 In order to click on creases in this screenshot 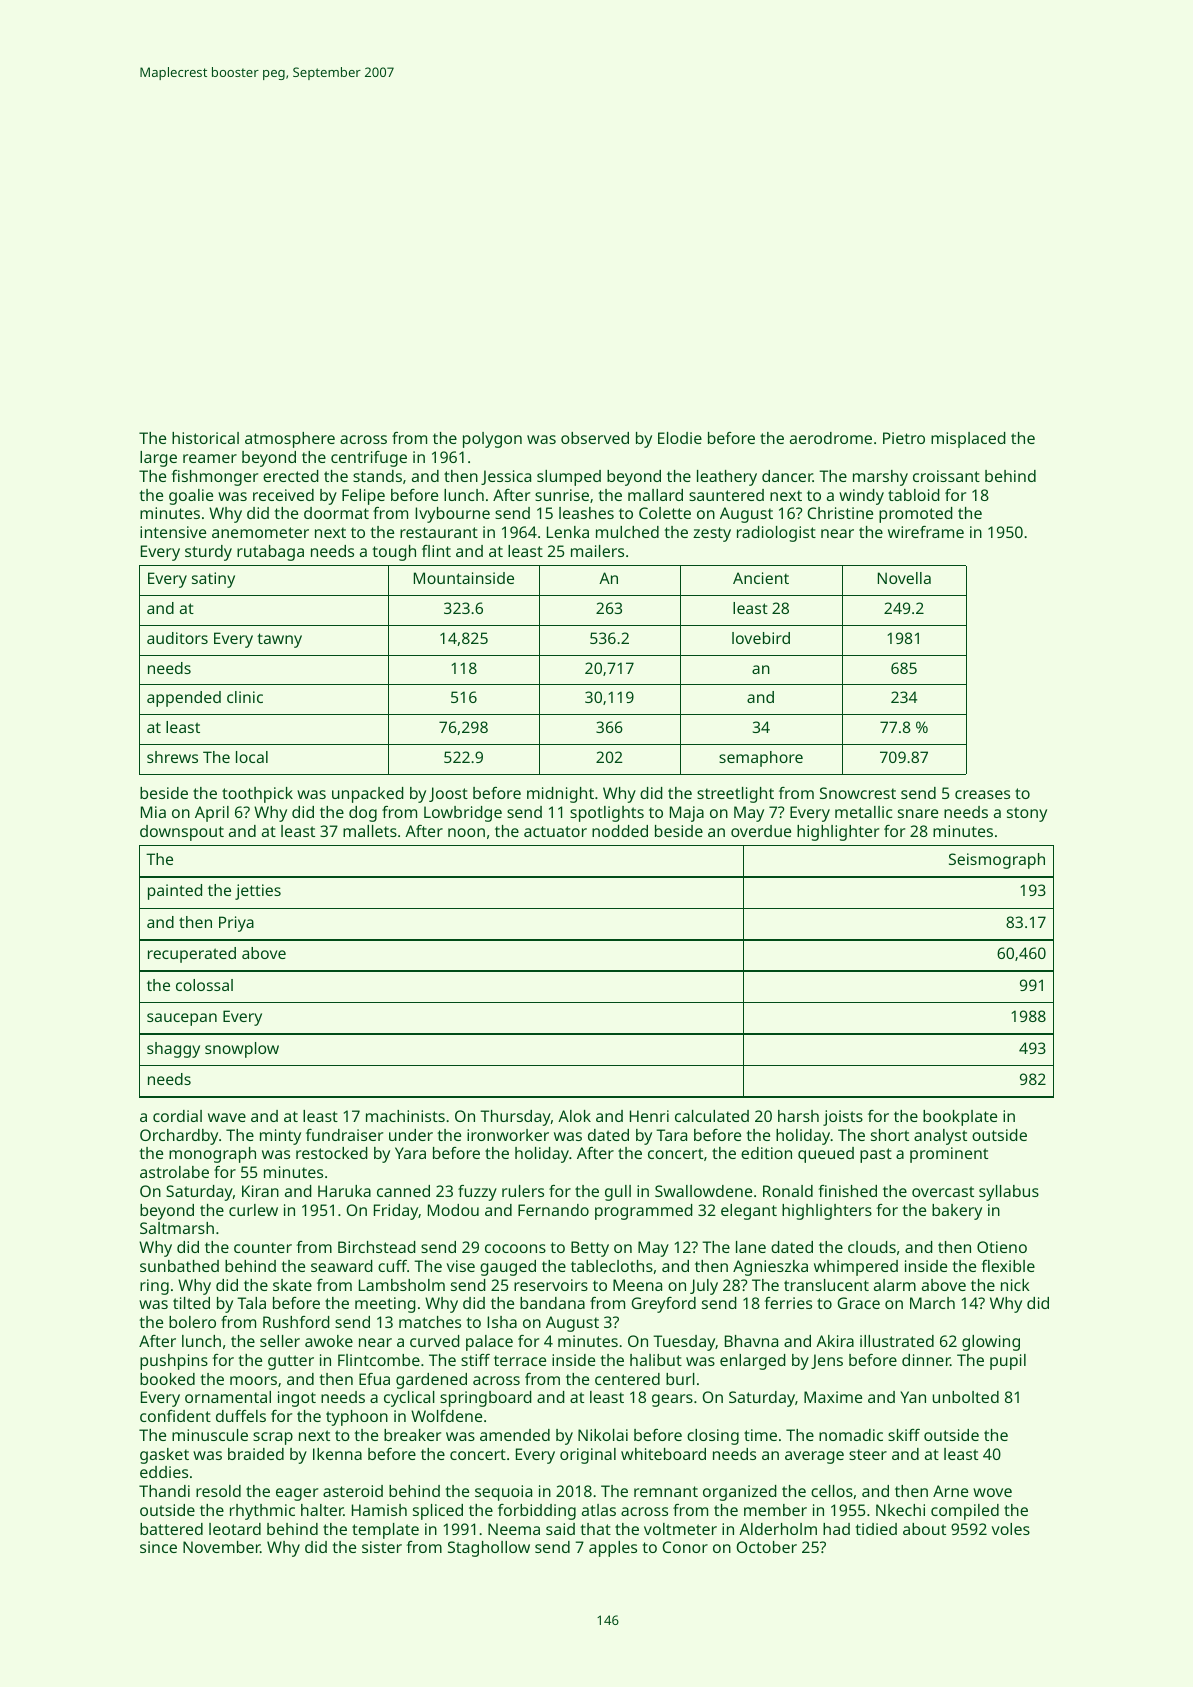, I will do `click(982, 794)`.
